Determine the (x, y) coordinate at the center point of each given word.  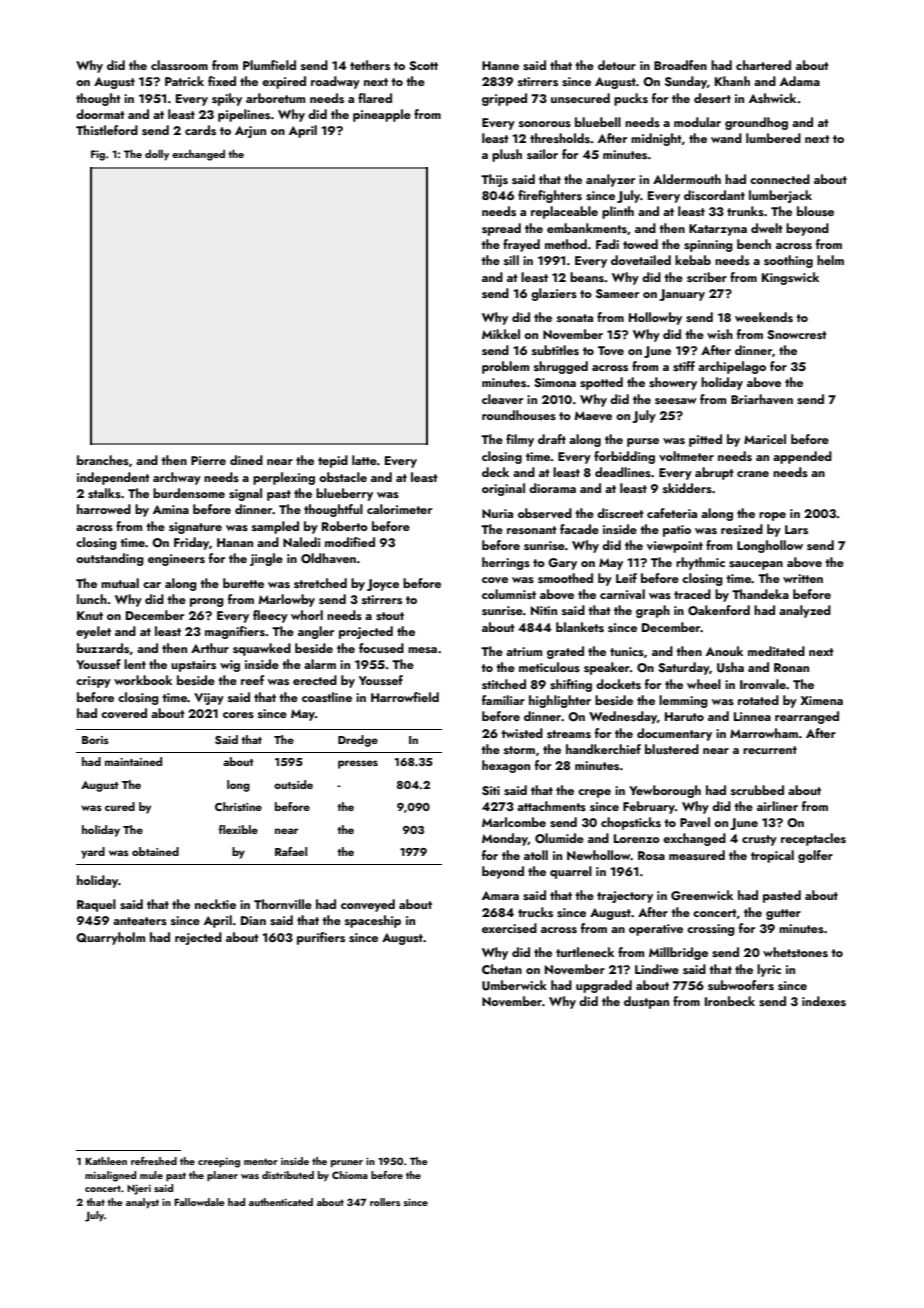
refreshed (154, 1161)
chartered (763, 65)
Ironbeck (730, 1001)
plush (507, 155)
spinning (708, 246)
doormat (100, 114)
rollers (385, 1202)
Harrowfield (405, 697)
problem (505, 367)
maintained (133, 761)
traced (692, 594)
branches (103, 460)
